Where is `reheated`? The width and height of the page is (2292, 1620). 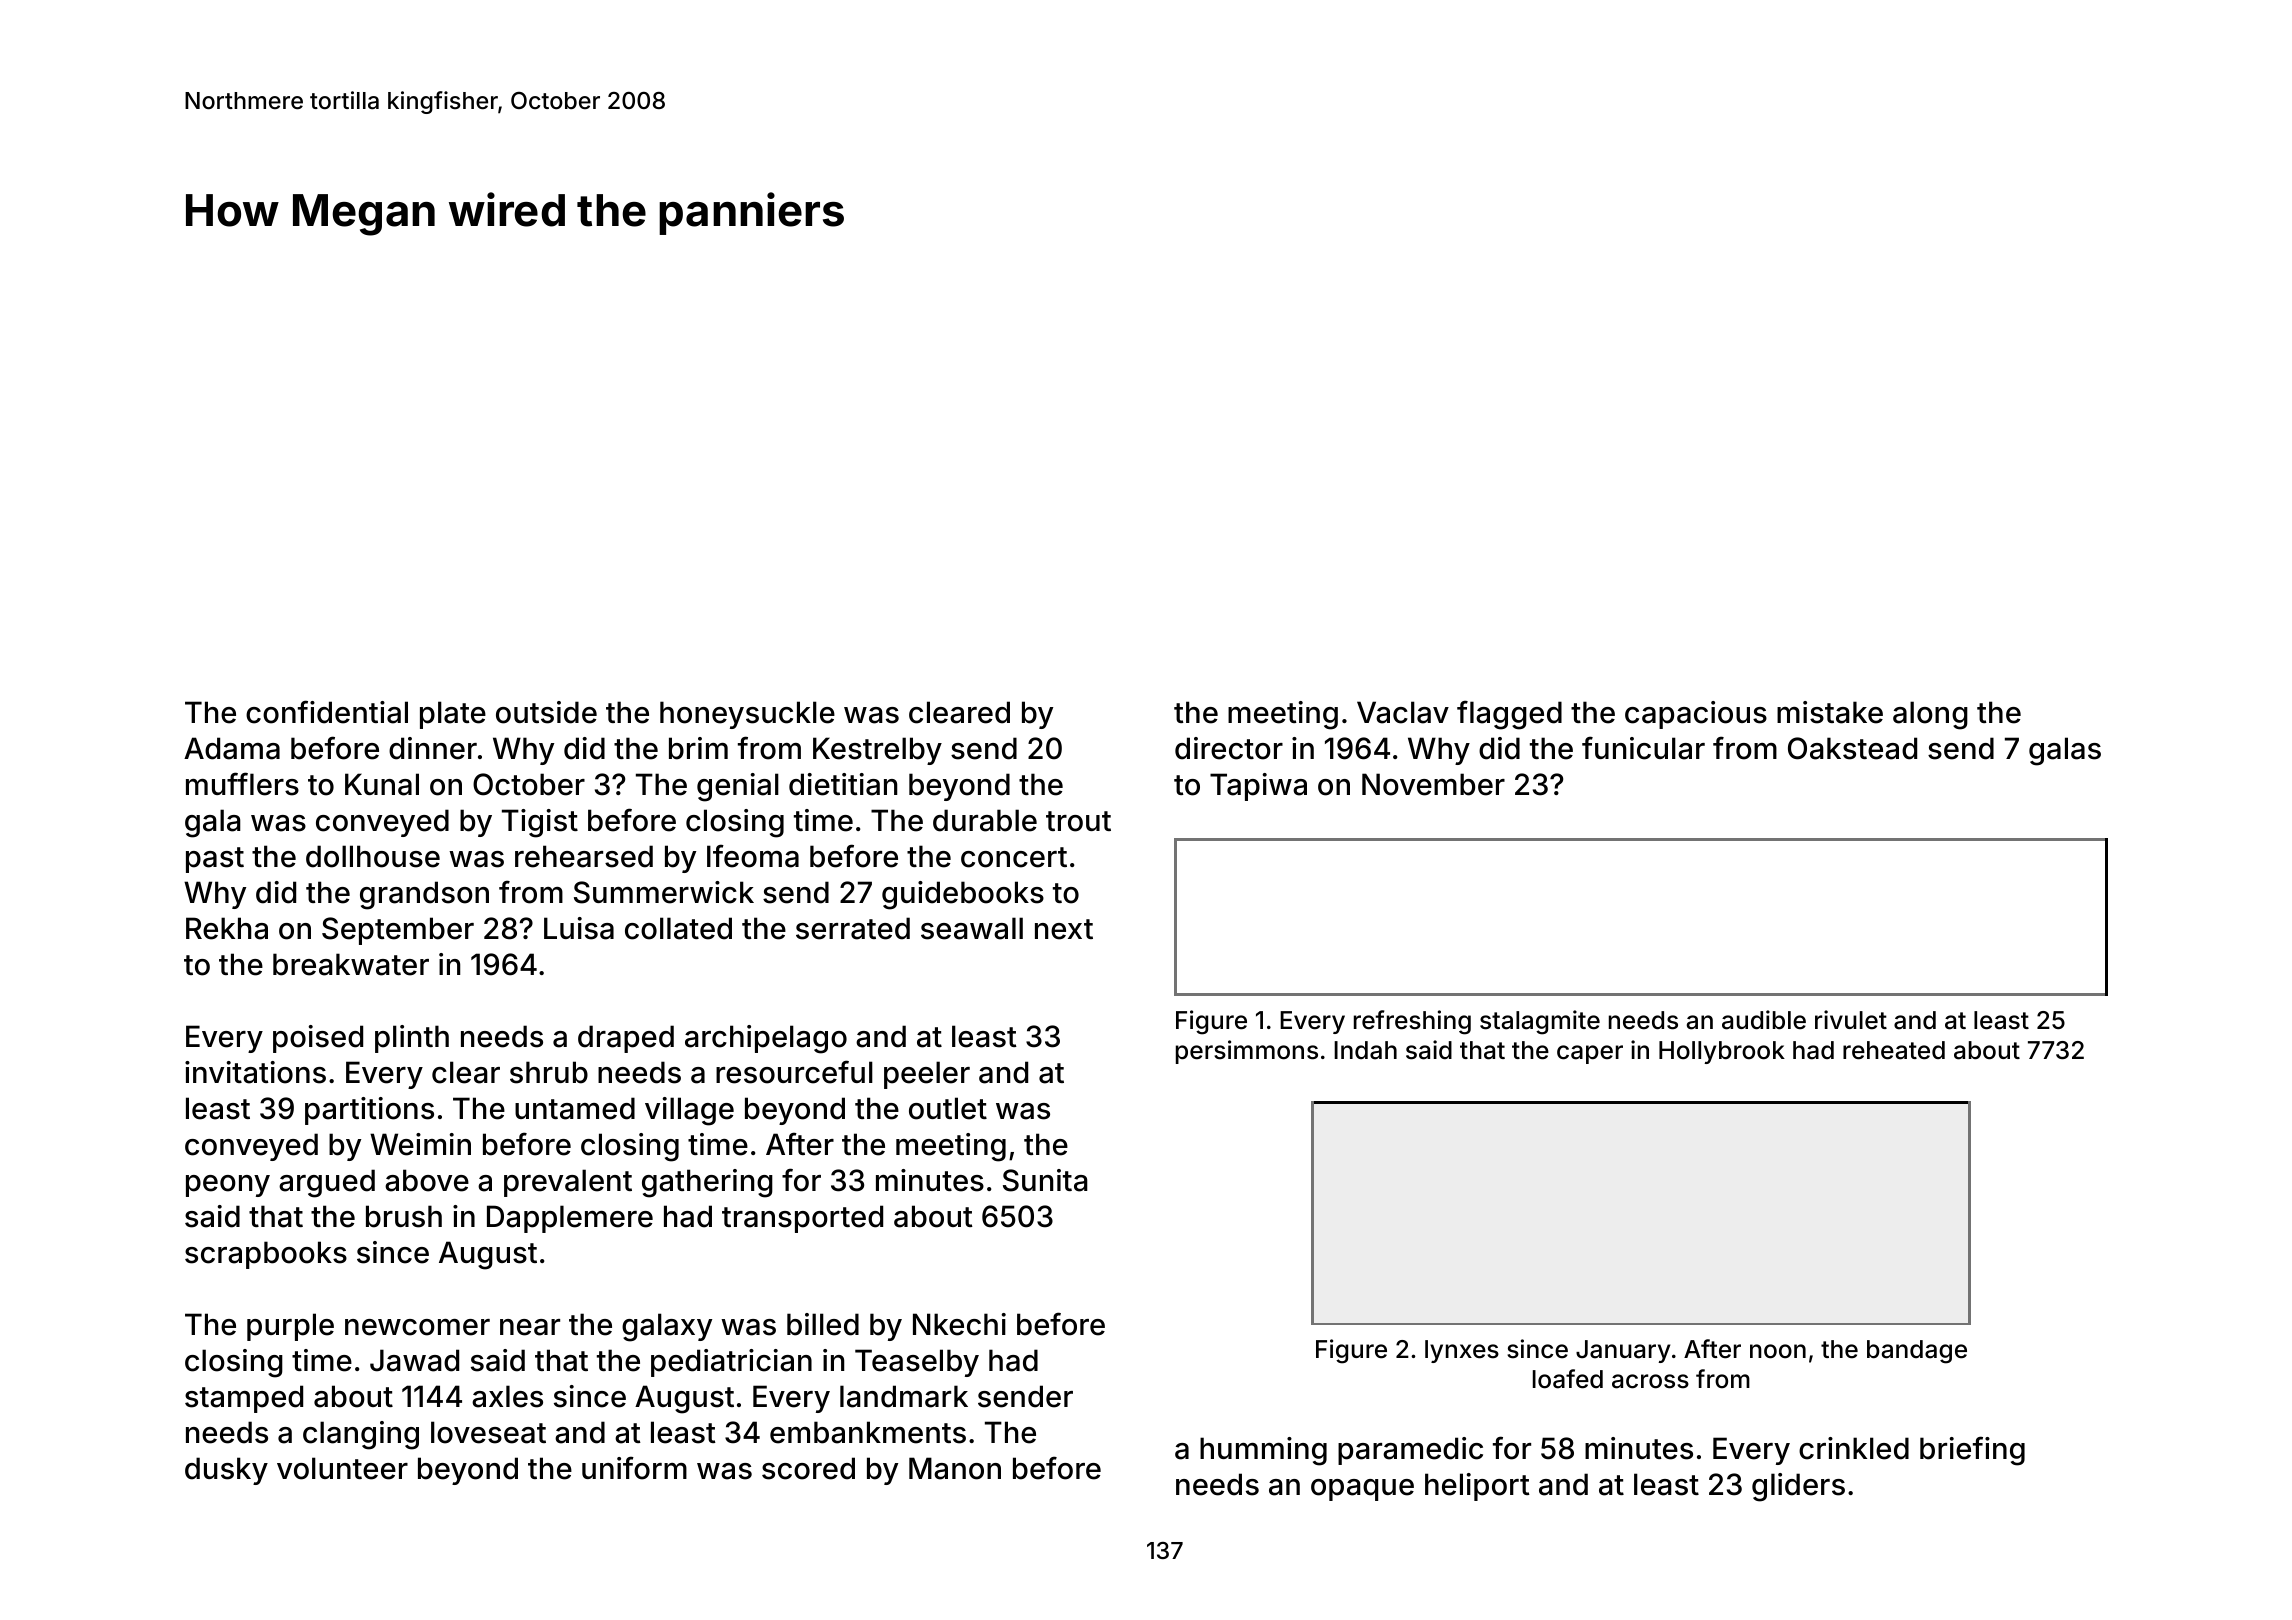 reheated is located at coordinates (1894, 1050).
